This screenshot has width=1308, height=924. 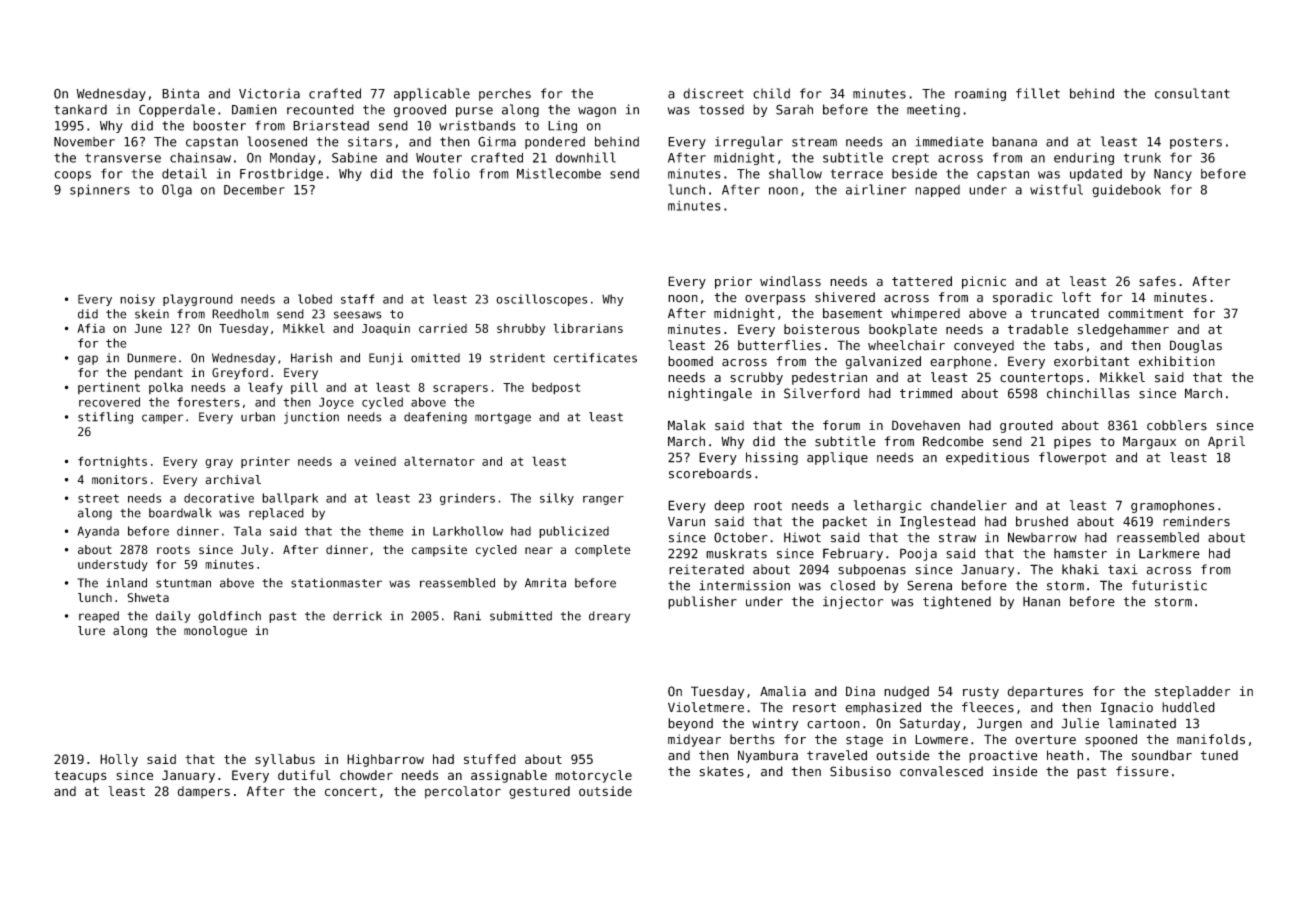 What do you see at coordinates (254, 190) in the screenshot?
I see `December` at bounding box center [254, 190].
